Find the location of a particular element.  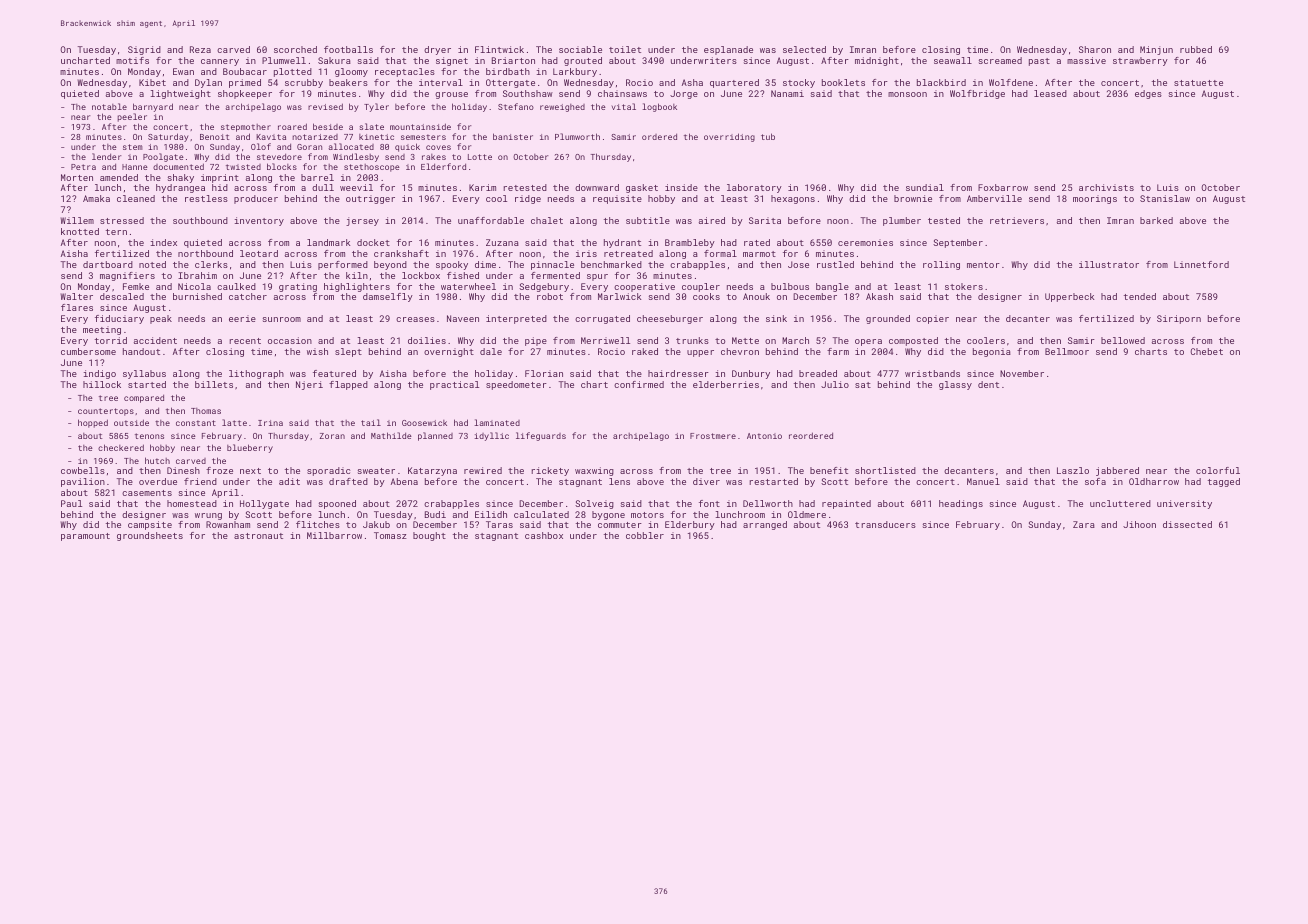

barked is located at coordinates (1156, 220).
